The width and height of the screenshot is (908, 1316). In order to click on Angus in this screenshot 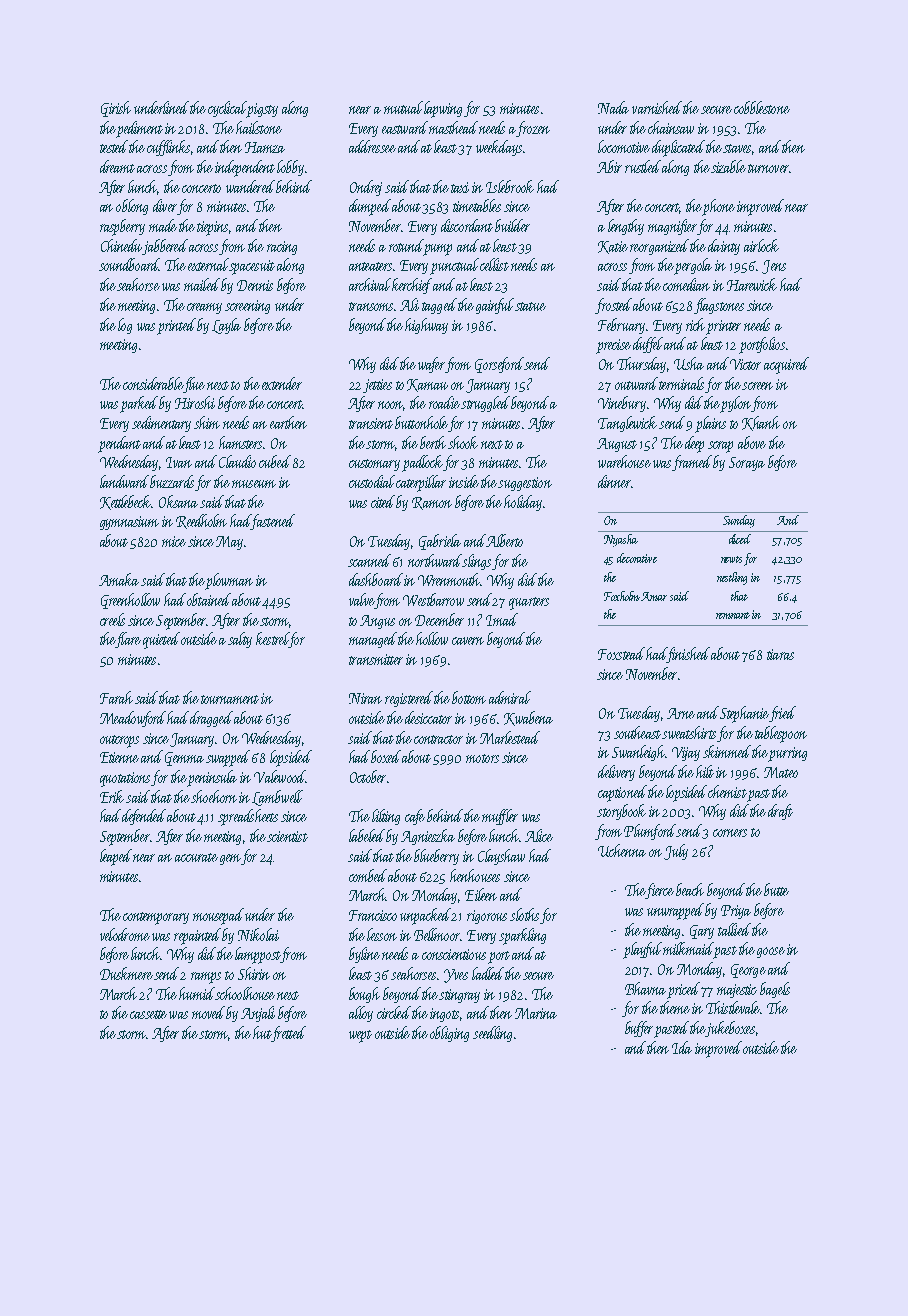, I will do `click(377, 622)`.
